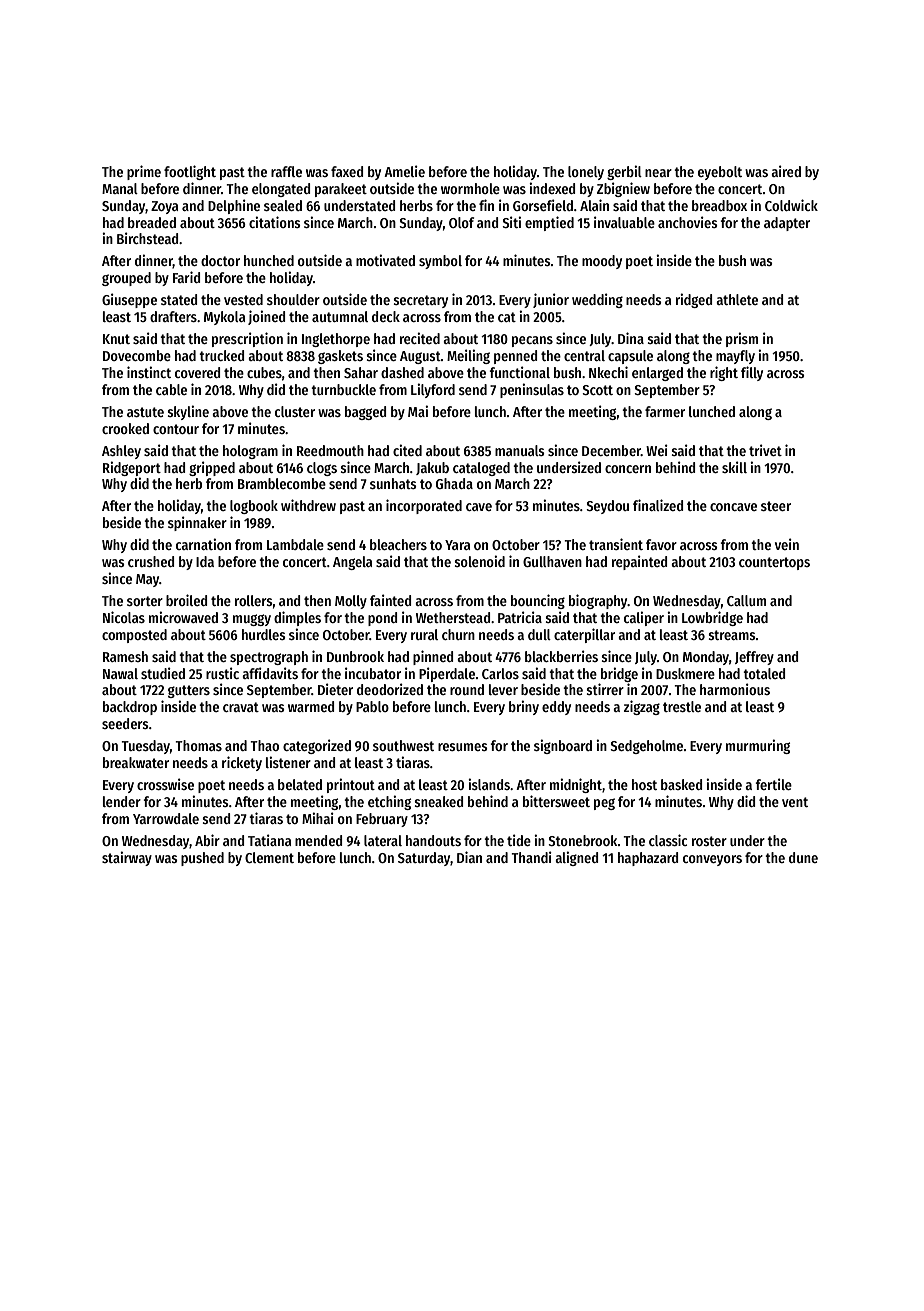 The width and height of the screenshot is (924, 1311). What do you see at coordinates (665, 411) in the screenshot?
I see `farmer` at bounding box center [665, 411].
